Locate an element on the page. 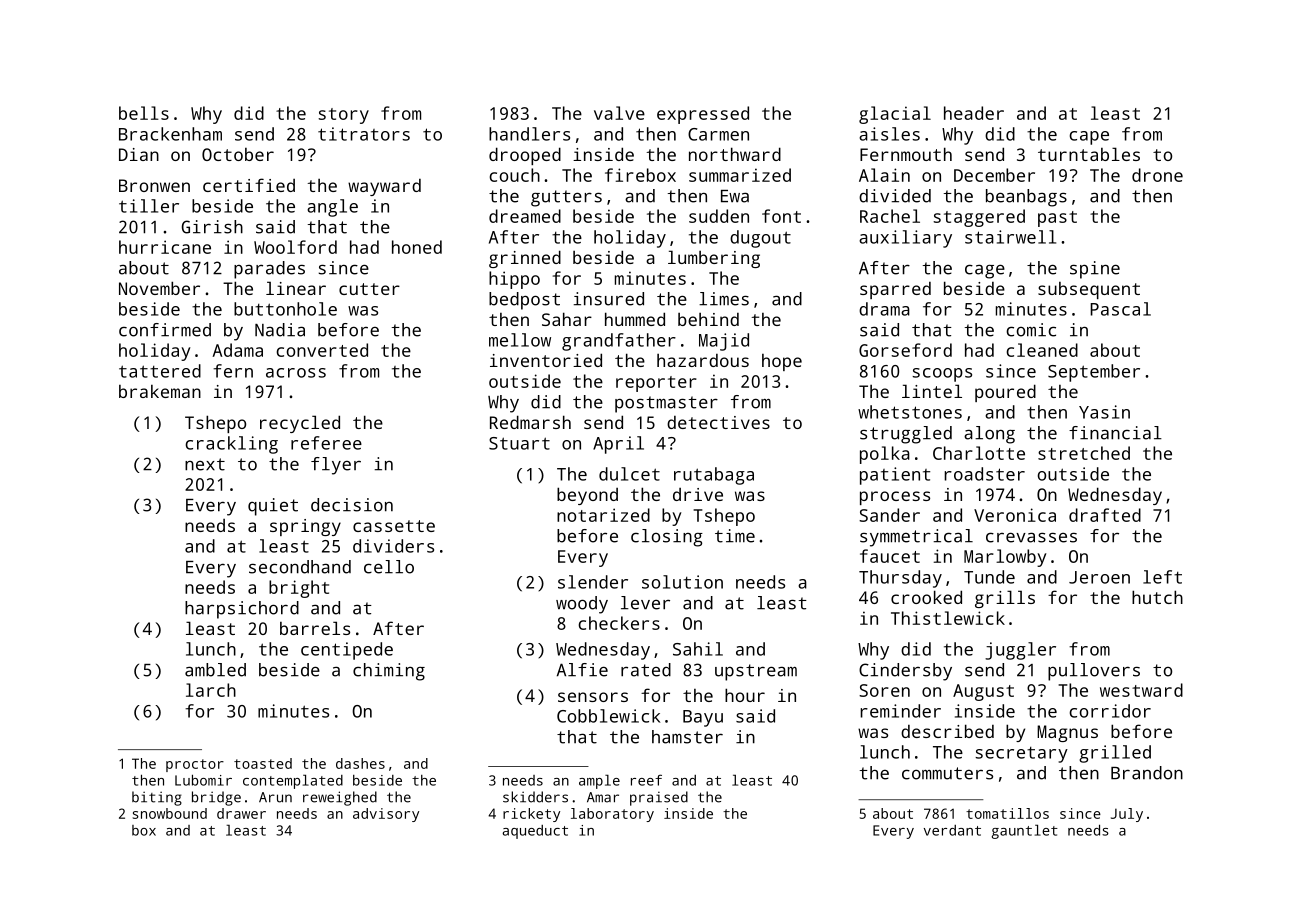 The width and height of the document is (1308, 924). Adama is located at coordinates (237, 350).
